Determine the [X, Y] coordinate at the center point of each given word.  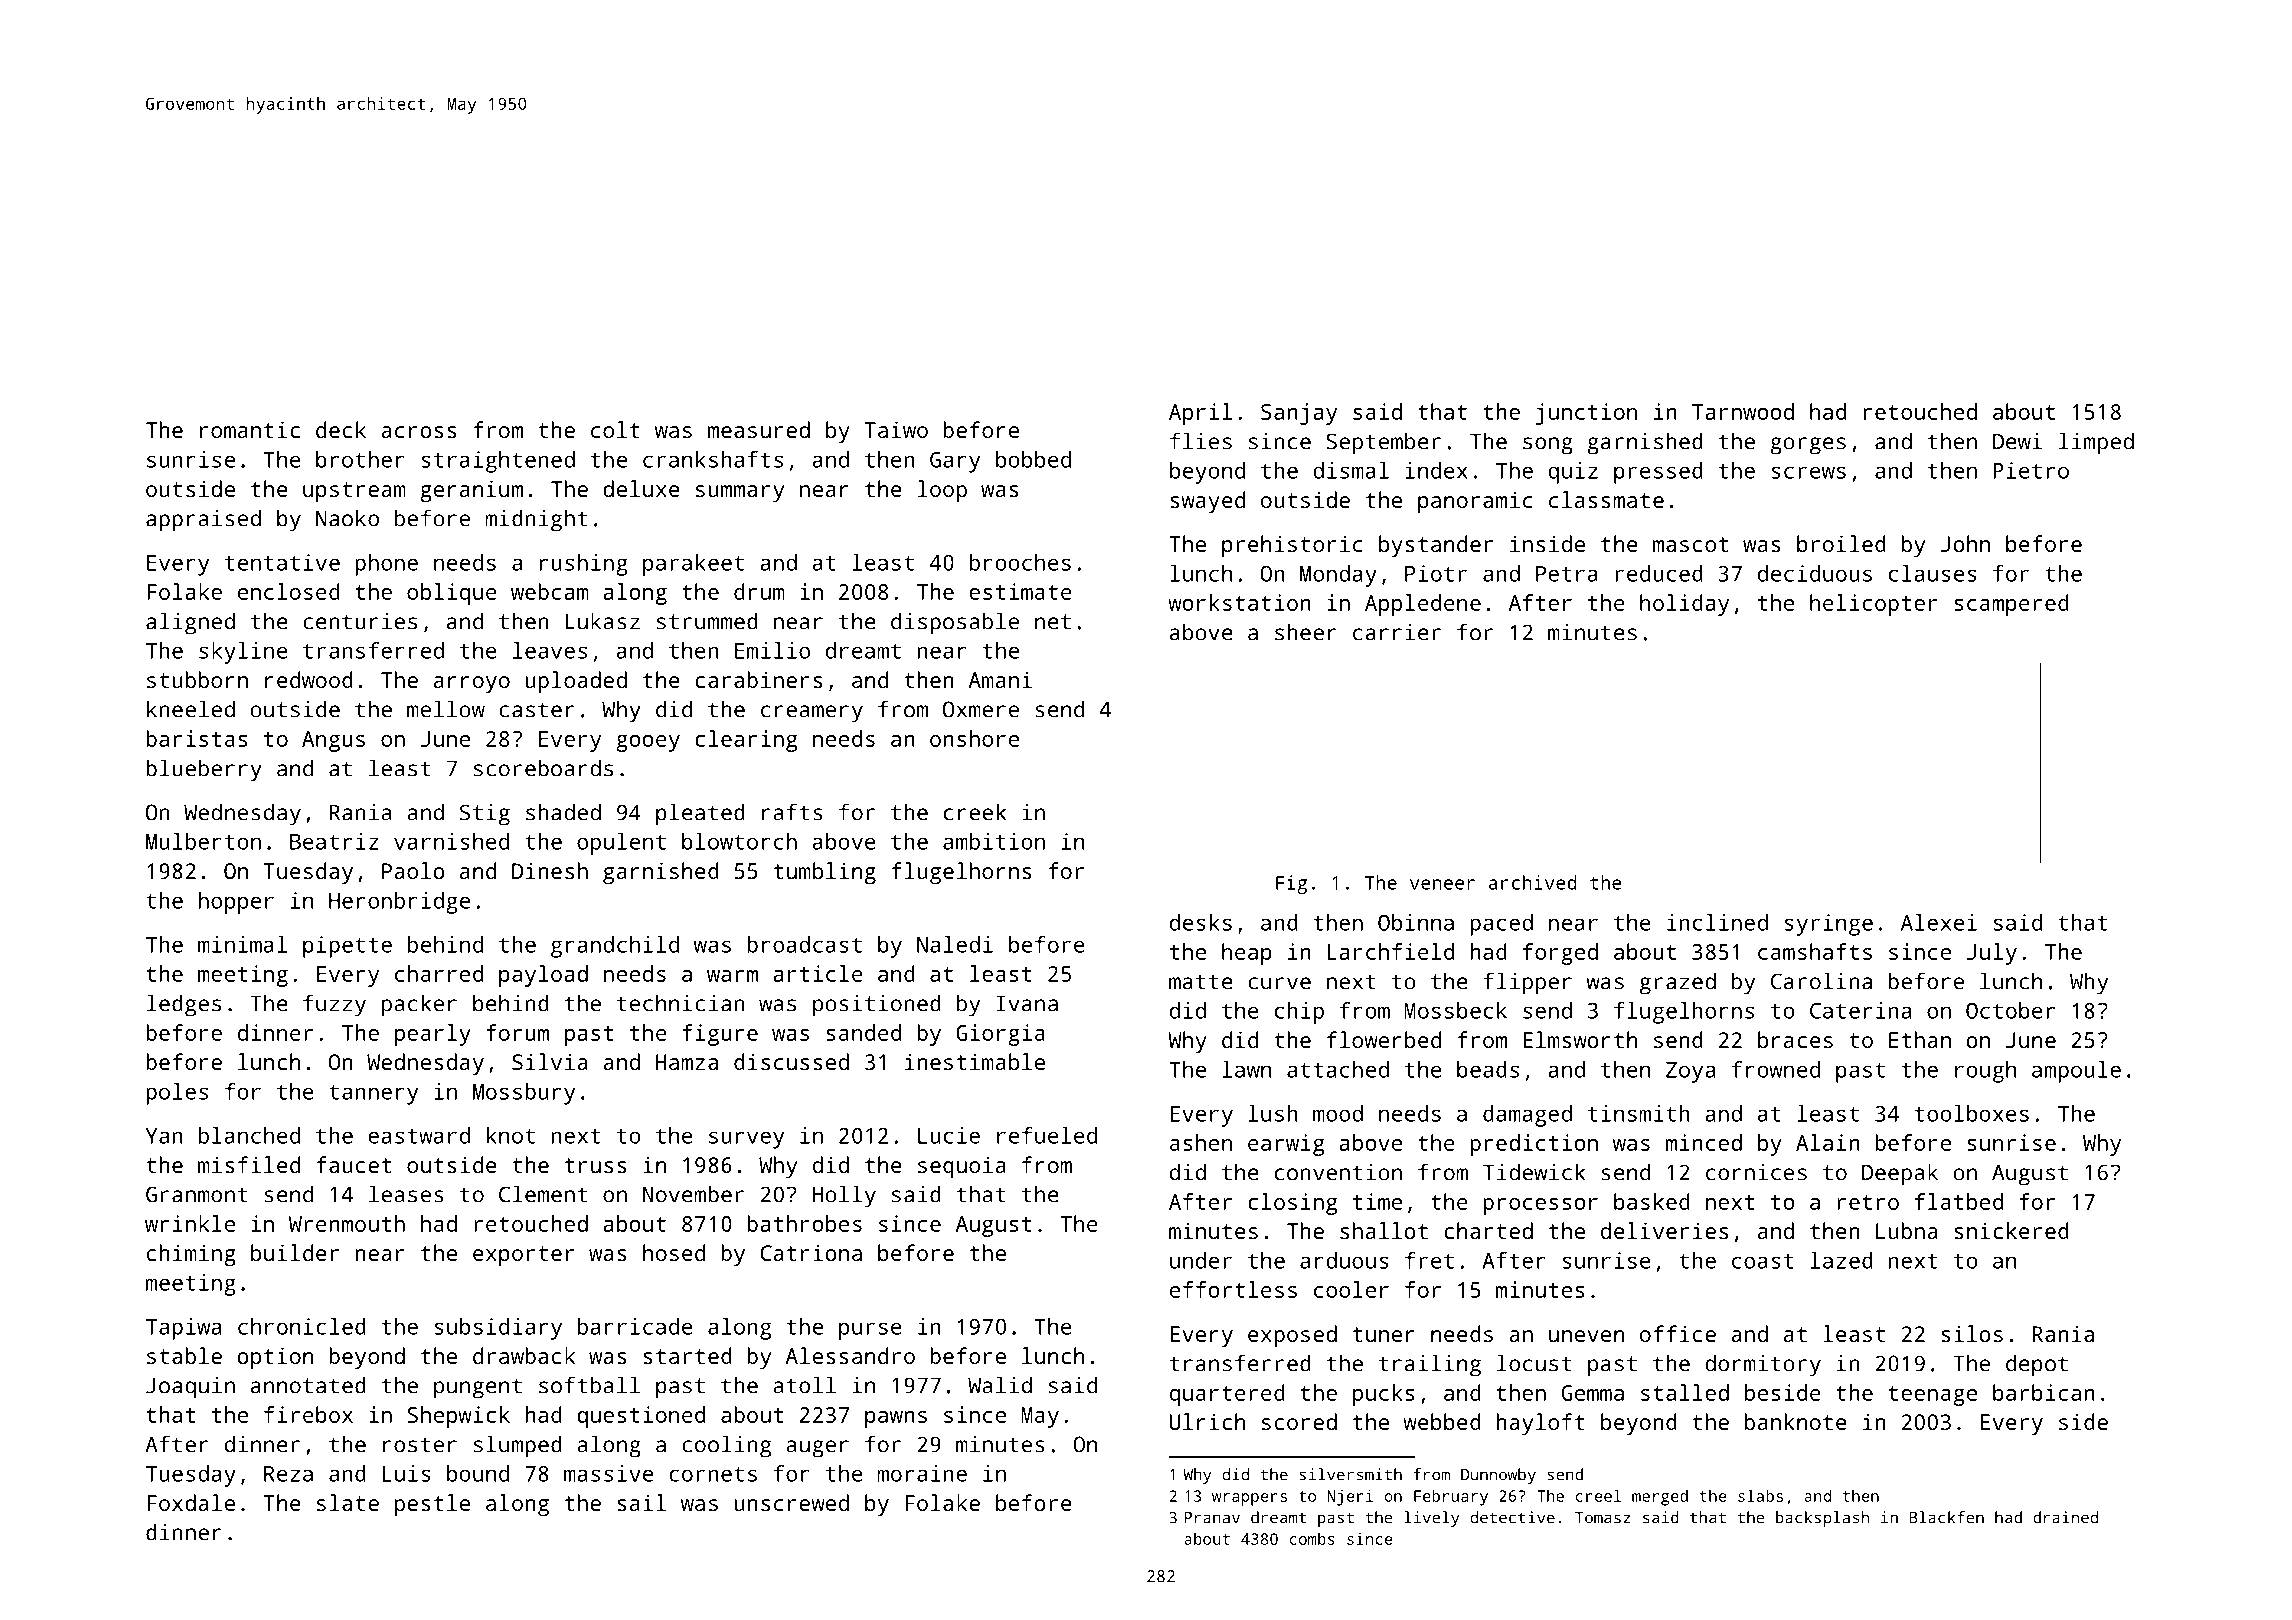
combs [1312, 1538]
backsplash [1822, 1519]
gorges [1808, 446]
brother [360, 459]
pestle [432, 1505]
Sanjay [1299, 414]
